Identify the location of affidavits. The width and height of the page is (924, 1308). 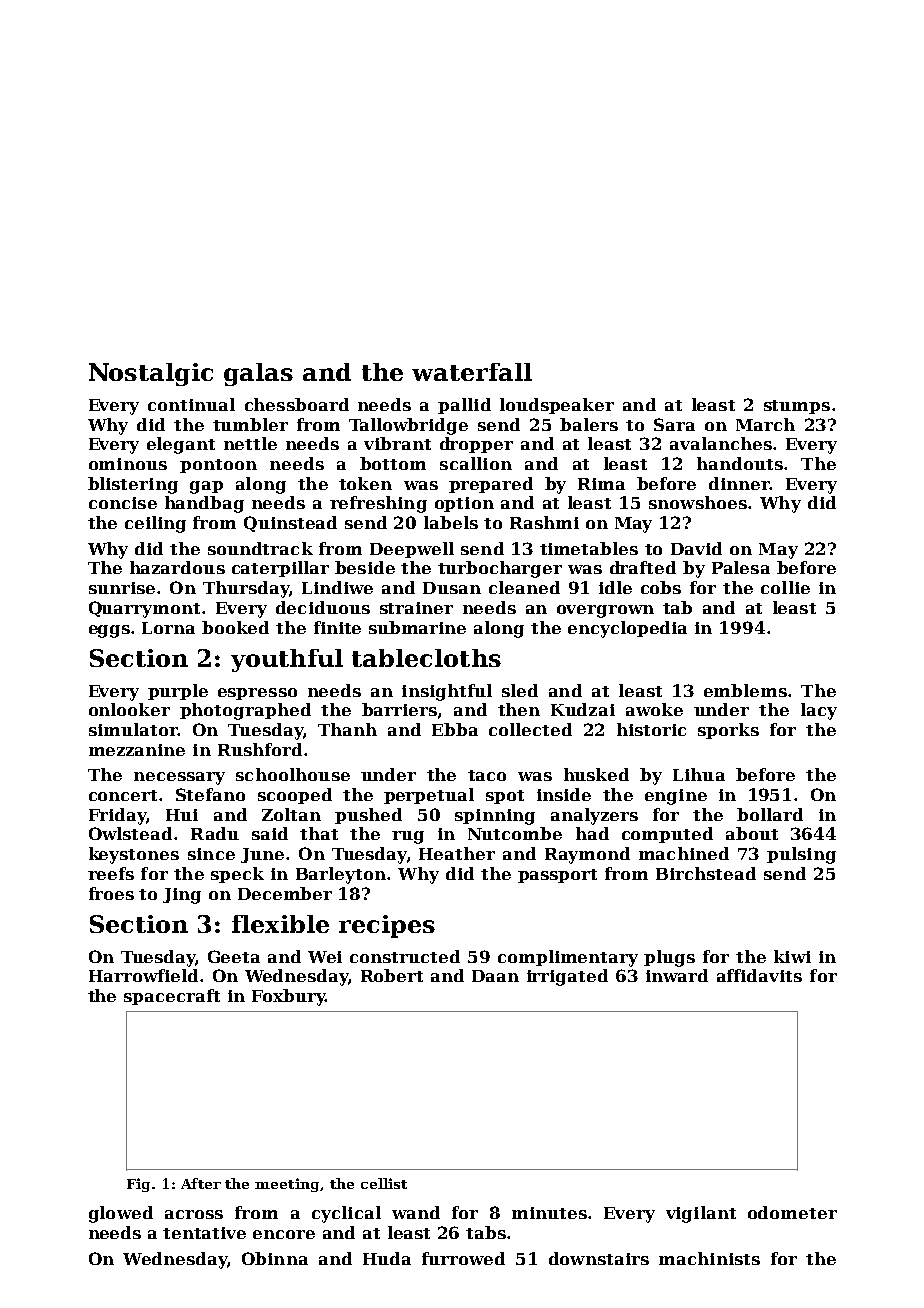
(759, 975).
